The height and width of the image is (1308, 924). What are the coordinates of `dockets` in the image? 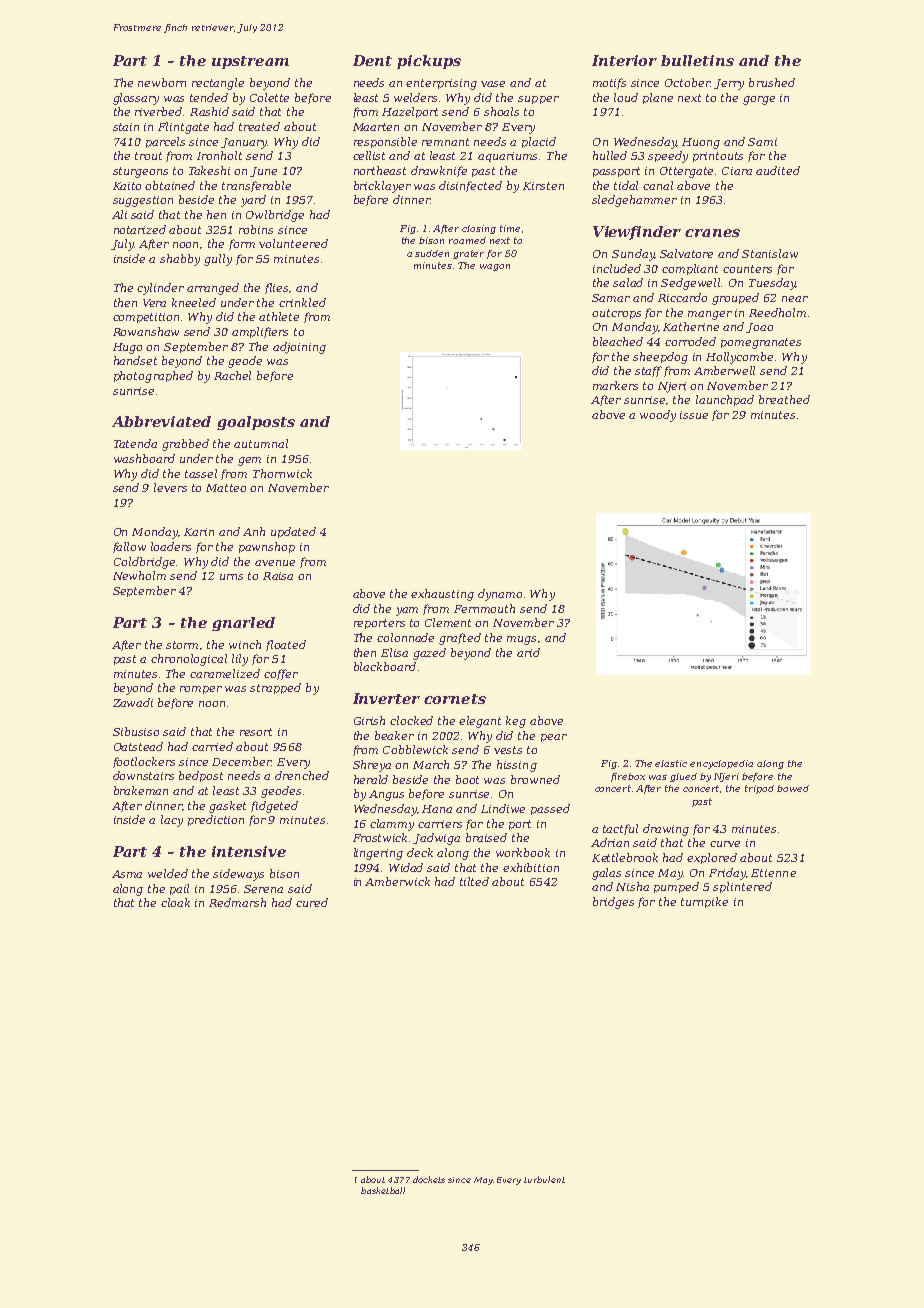 It's located at (429, 1179).
